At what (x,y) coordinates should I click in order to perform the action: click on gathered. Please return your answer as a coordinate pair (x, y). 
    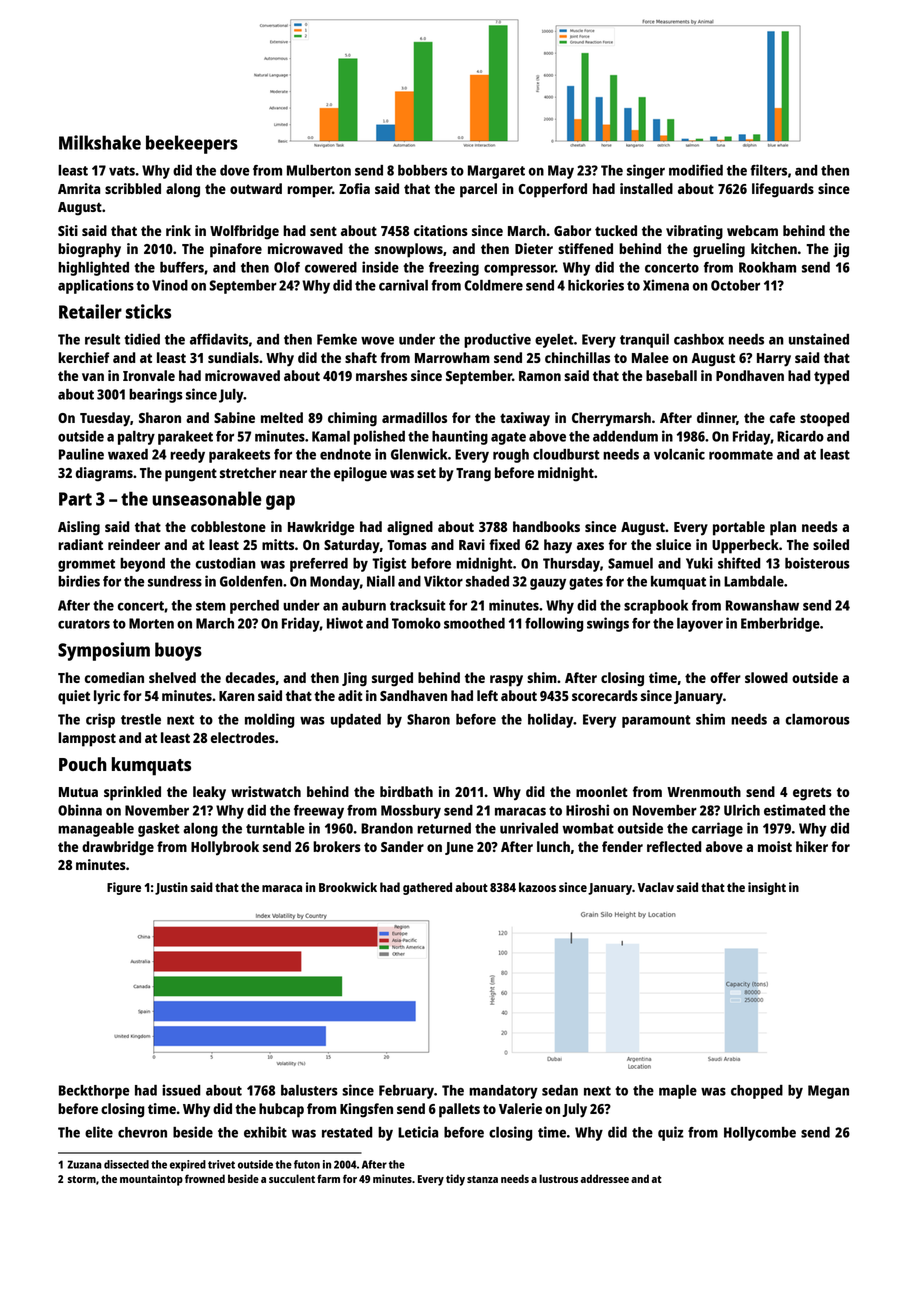
    Looking at the image, I should click on (427, 888).
